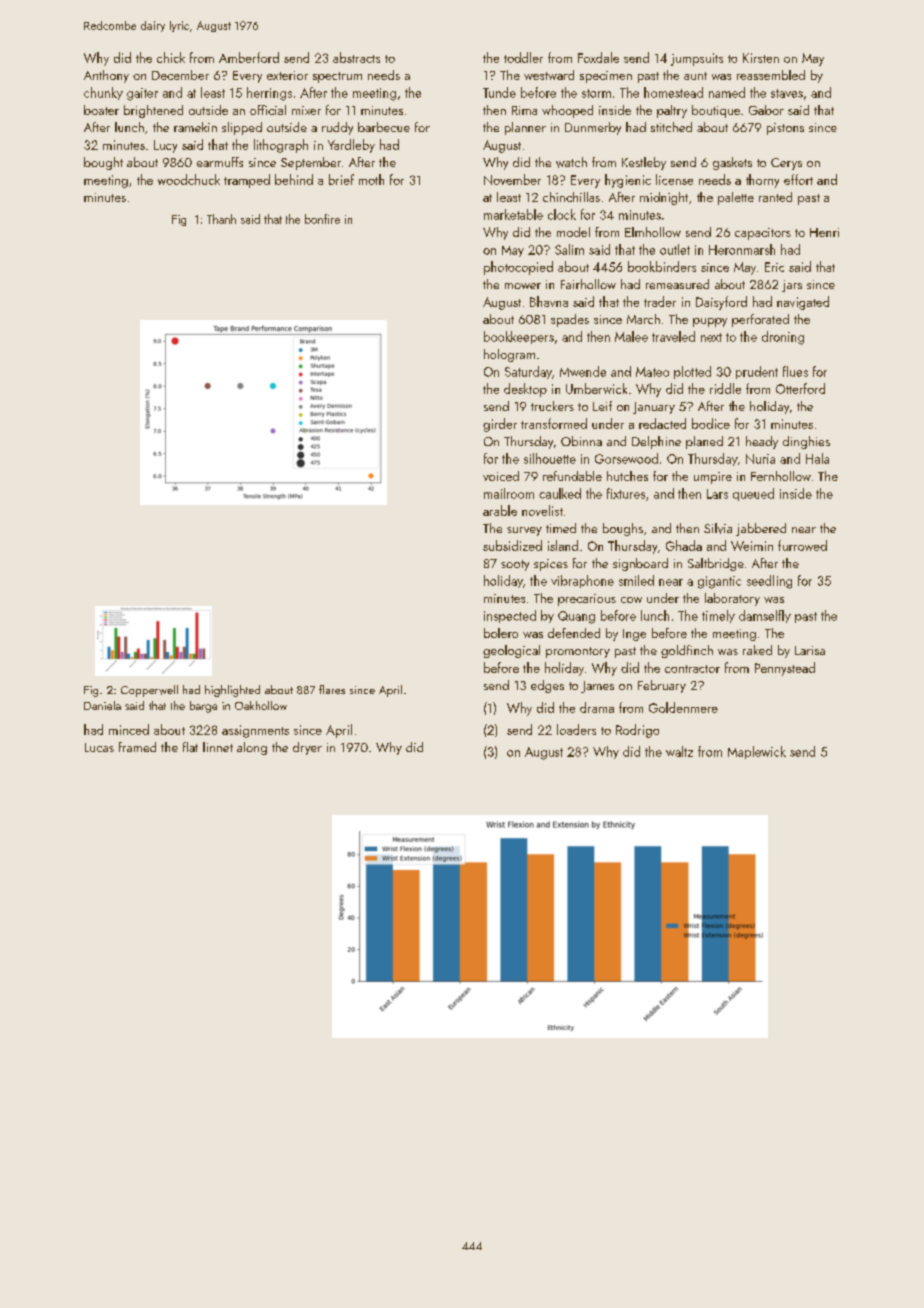 Image resolution: width=924 pixels, height=1308 pixels. Describe the element at coordinates (757, 752) in the page. I see `Maplewick` at that location.
